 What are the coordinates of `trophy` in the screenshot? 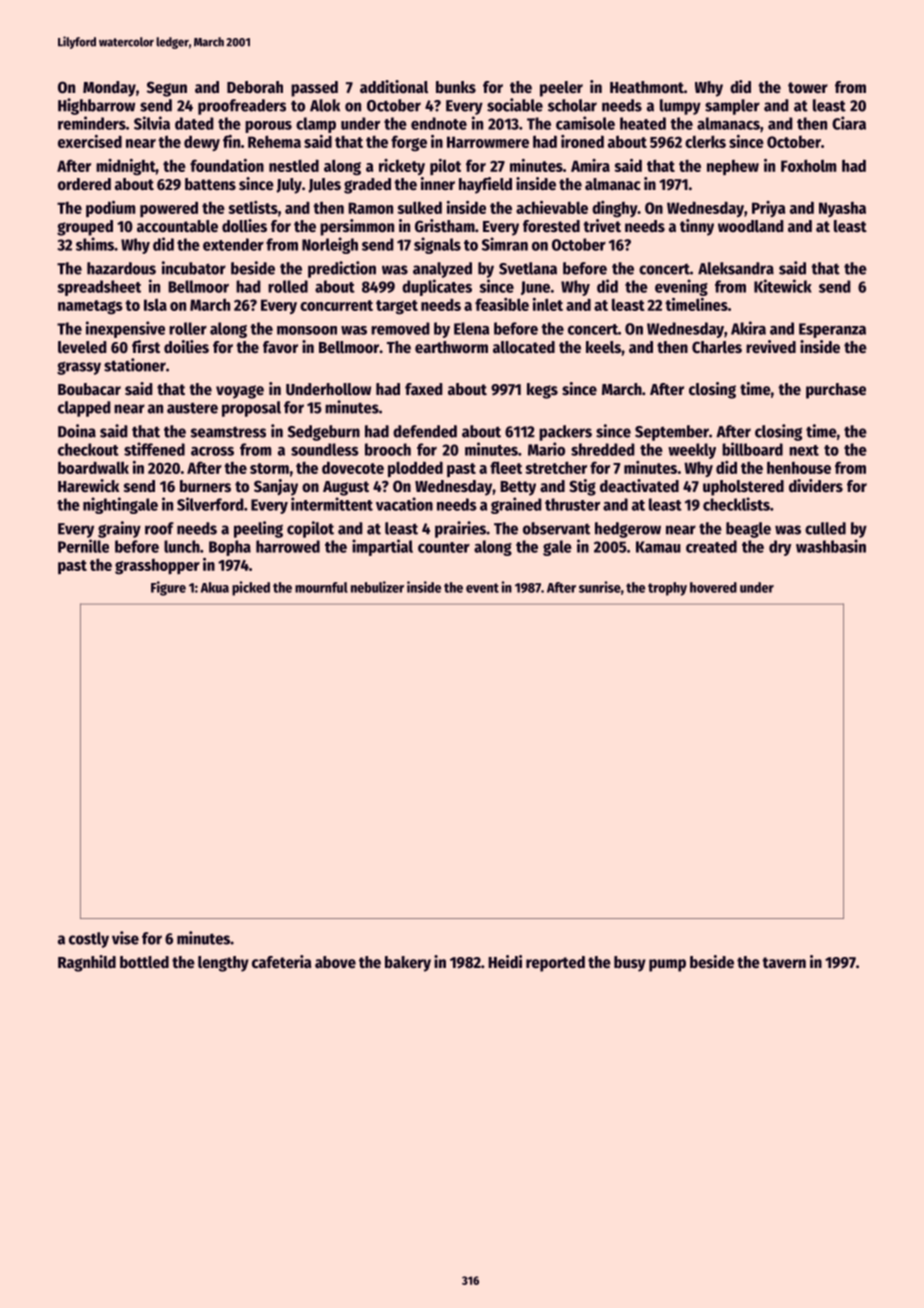 It's located at (667, 589).
